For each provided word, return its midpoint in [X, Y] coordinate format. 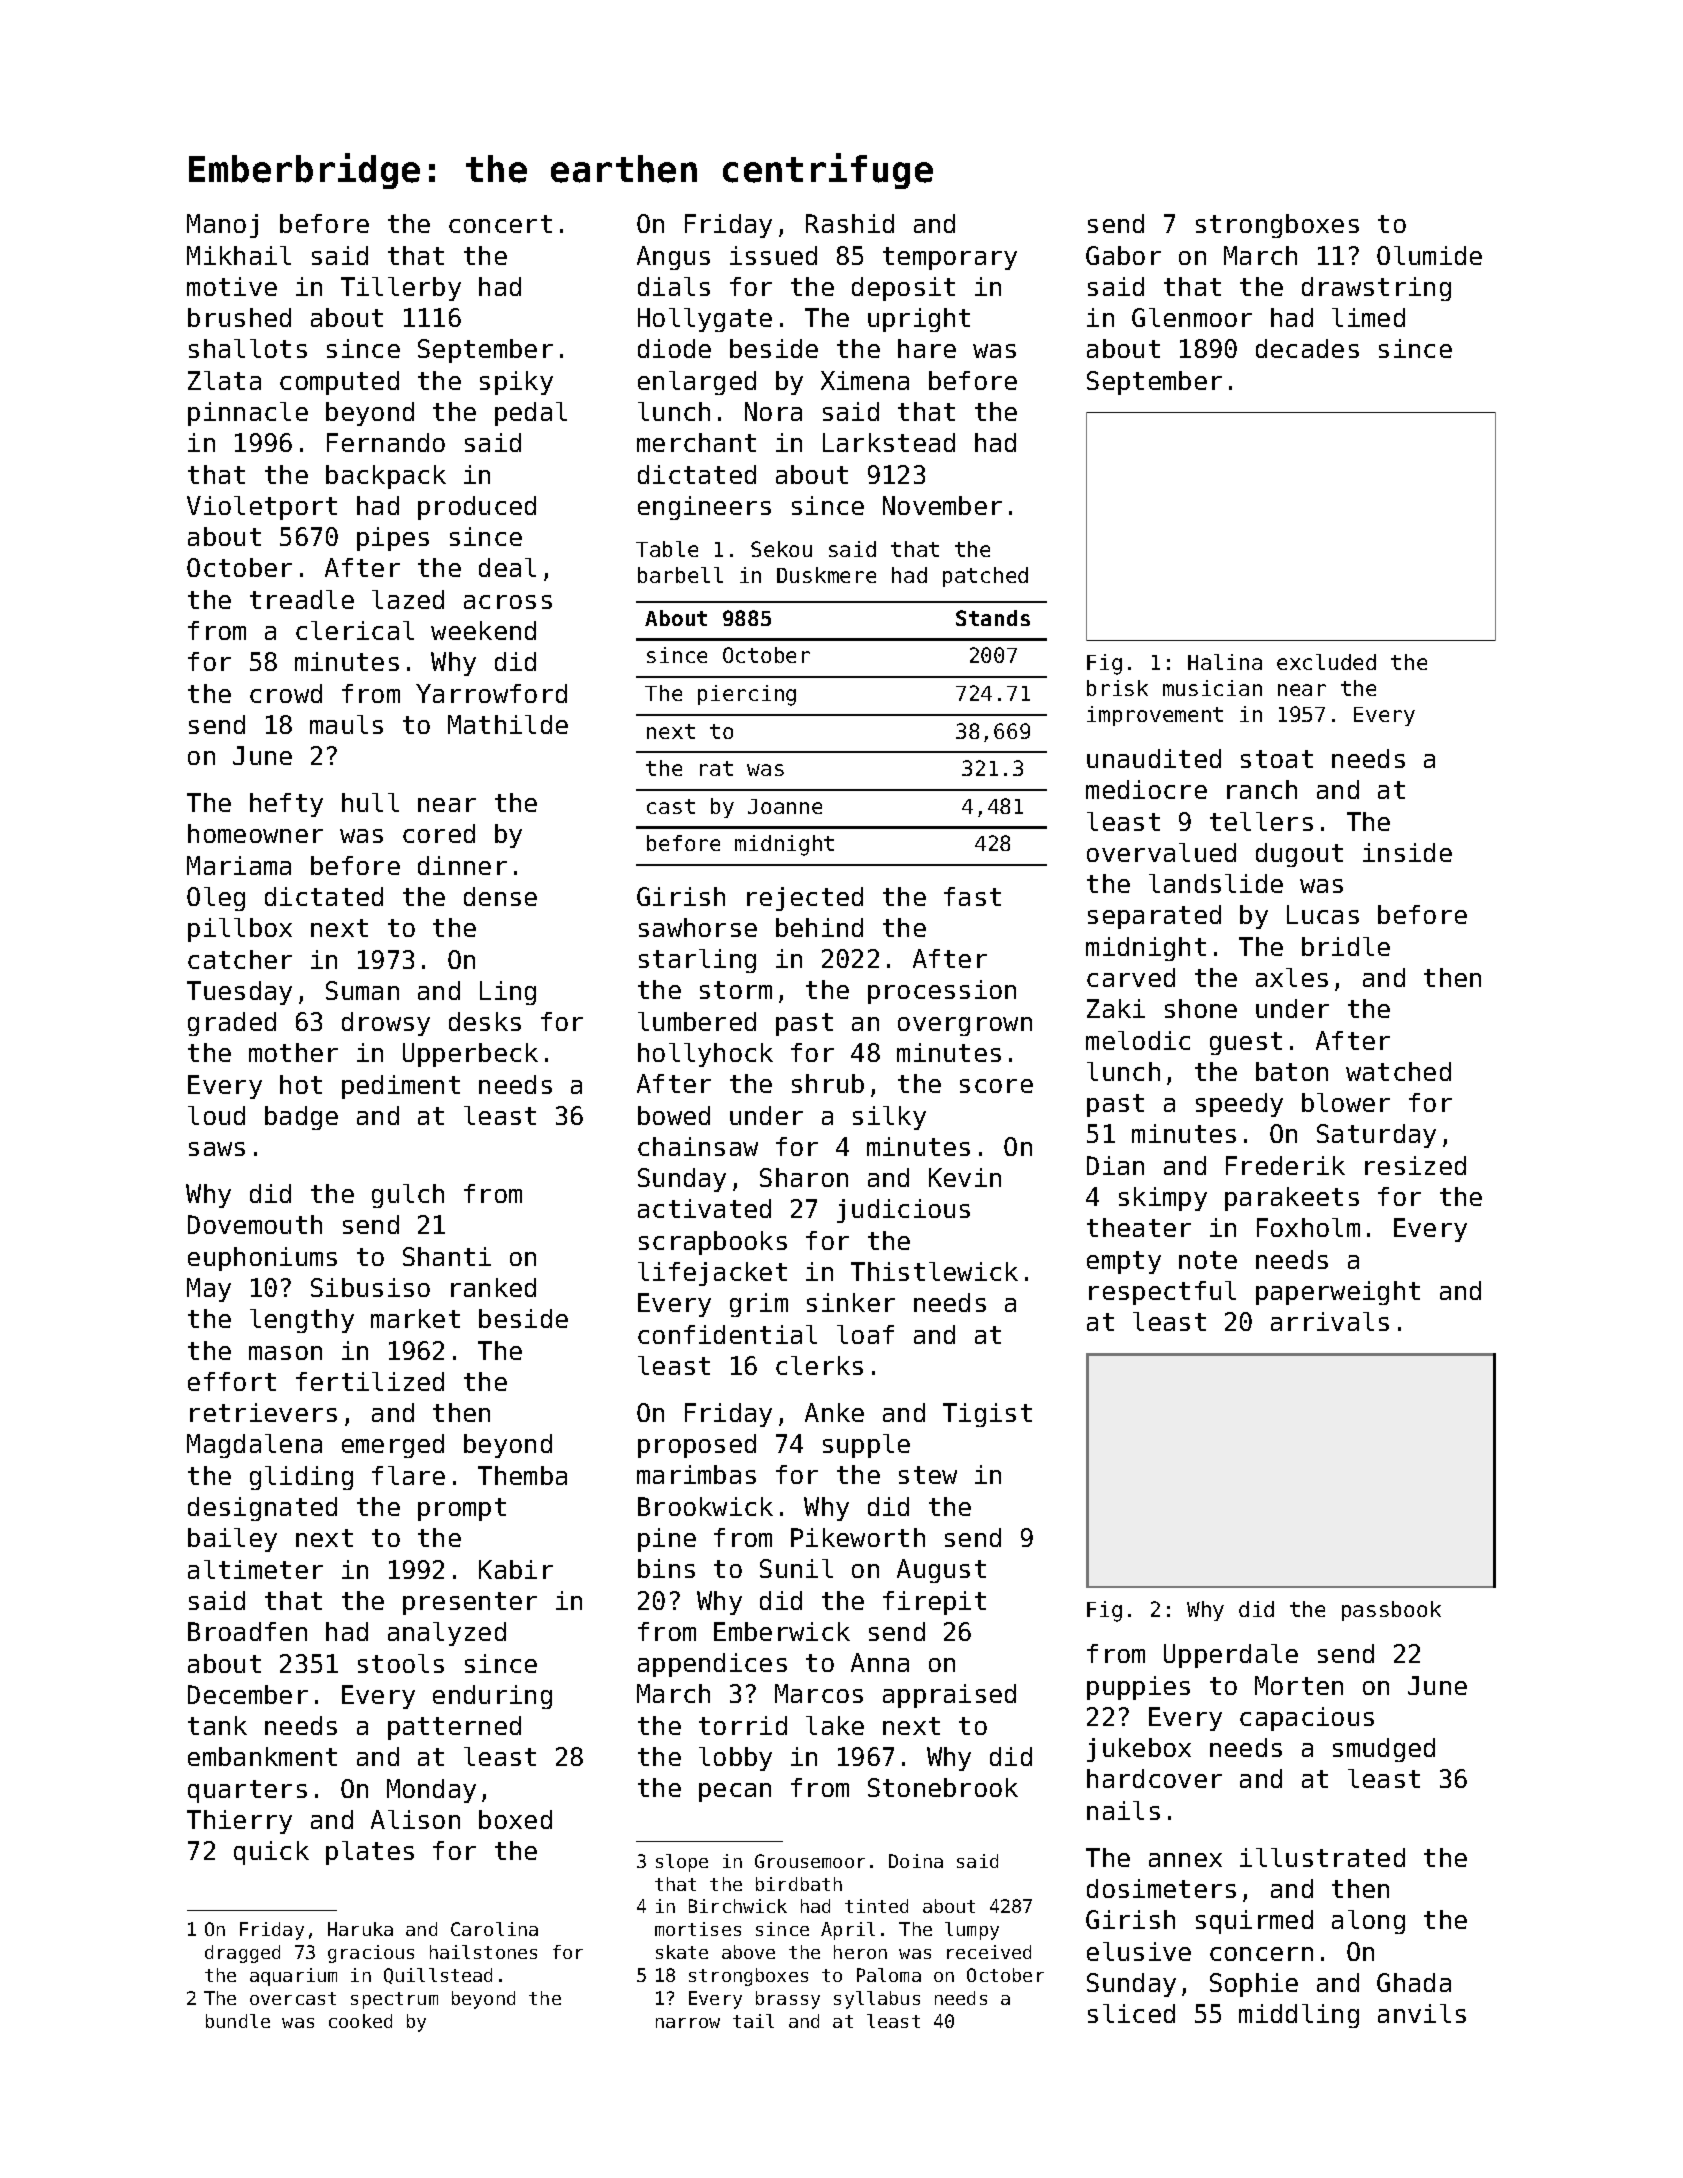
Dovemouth [255, 1224]
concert [500, 224]
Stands [993, 618]
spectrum [394, 2000]
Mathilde [508, 724]
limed [1368, 317]
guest [1246, 1043]
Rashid [850, 223]
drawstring [1376, 289]
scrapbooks [713, 1243]
